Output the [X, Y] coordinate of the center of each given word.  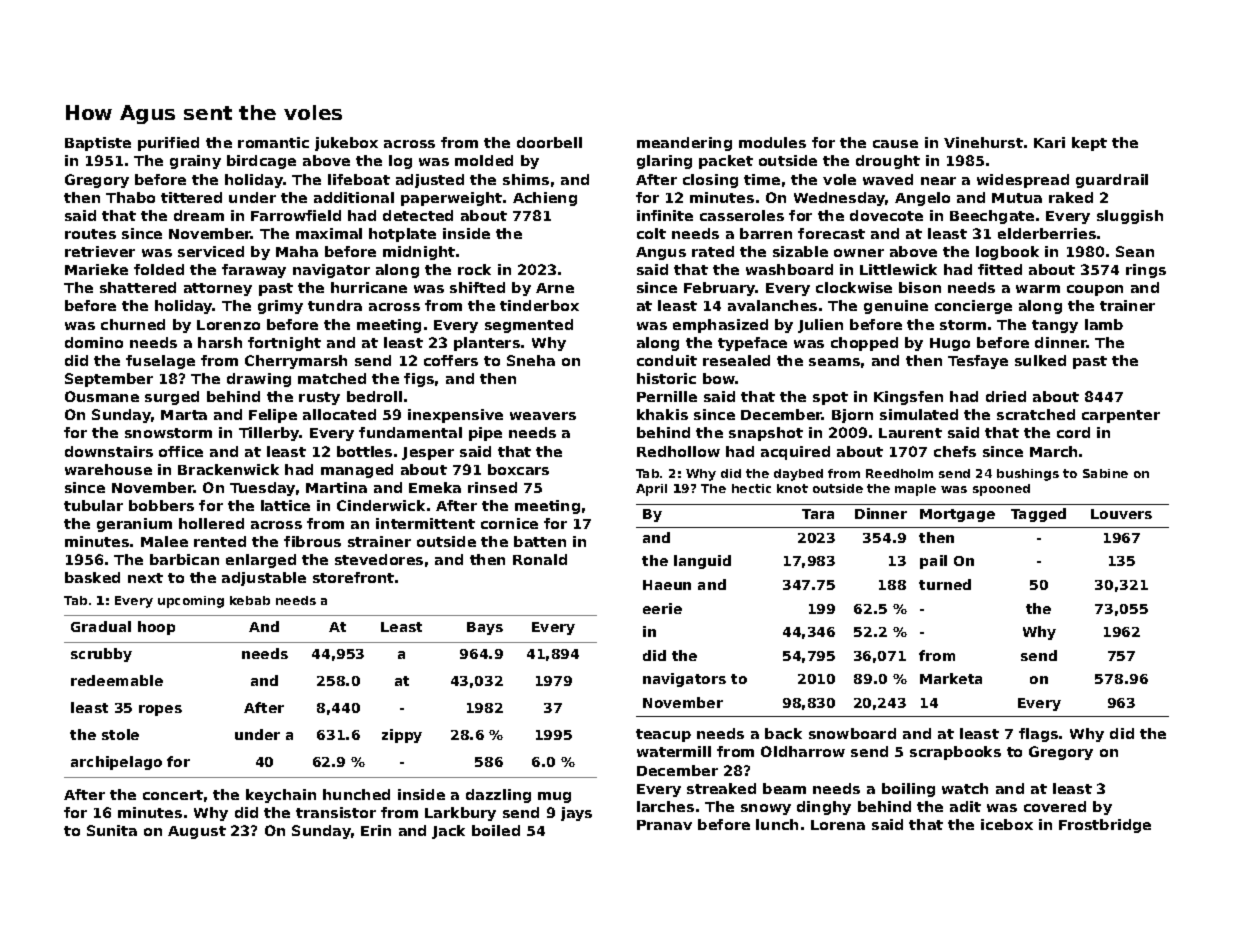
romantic [273, 142]
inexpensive [455, 416]
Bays [485, 628]
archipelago [116, 763]
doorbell [549, 142]
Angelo [922, 199]
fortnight [284, 344]
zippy [402, 736]
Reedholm [899, 473]
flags [1038, 735]
